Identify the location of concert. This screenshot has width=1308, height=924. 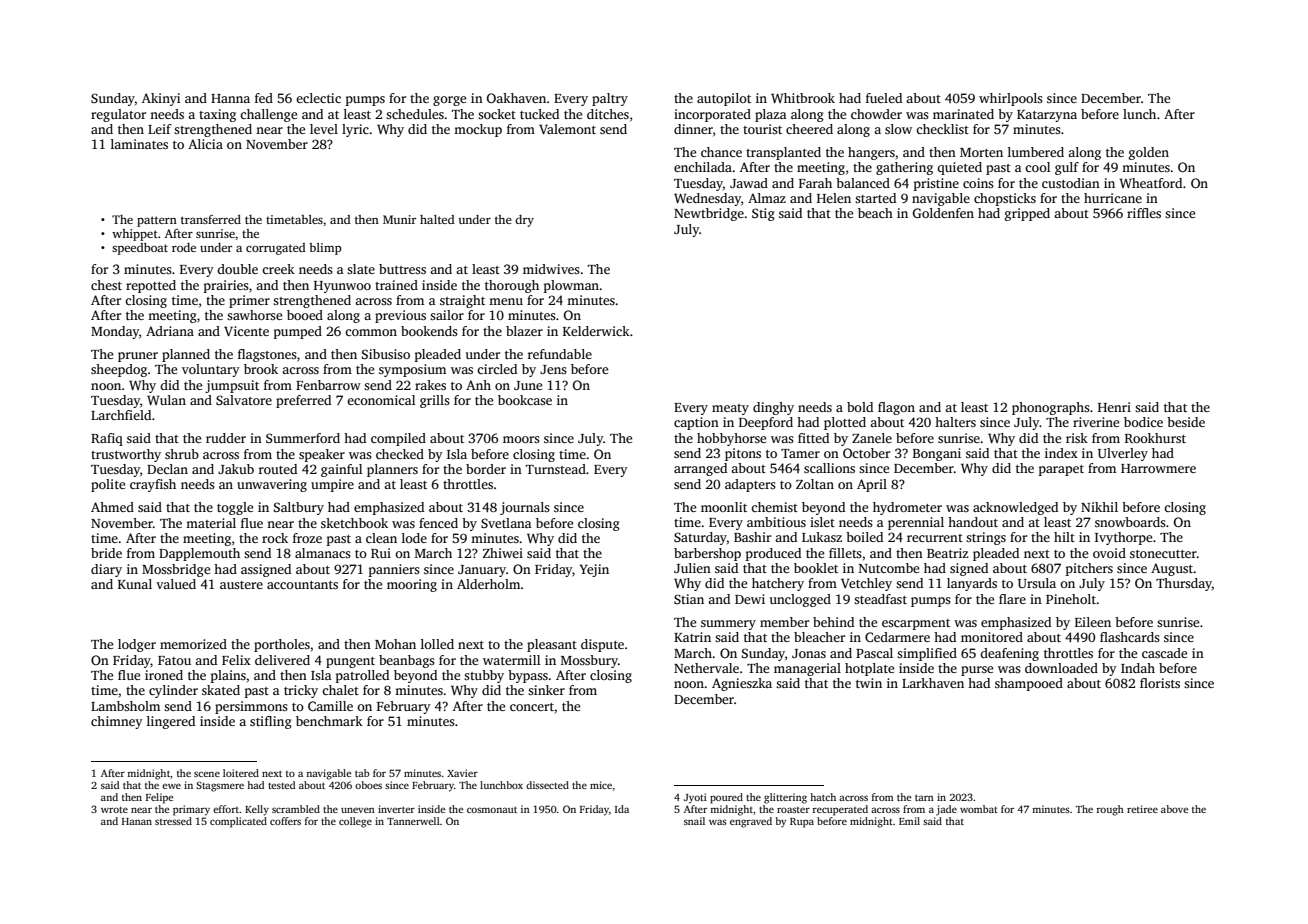
(532, 707).
